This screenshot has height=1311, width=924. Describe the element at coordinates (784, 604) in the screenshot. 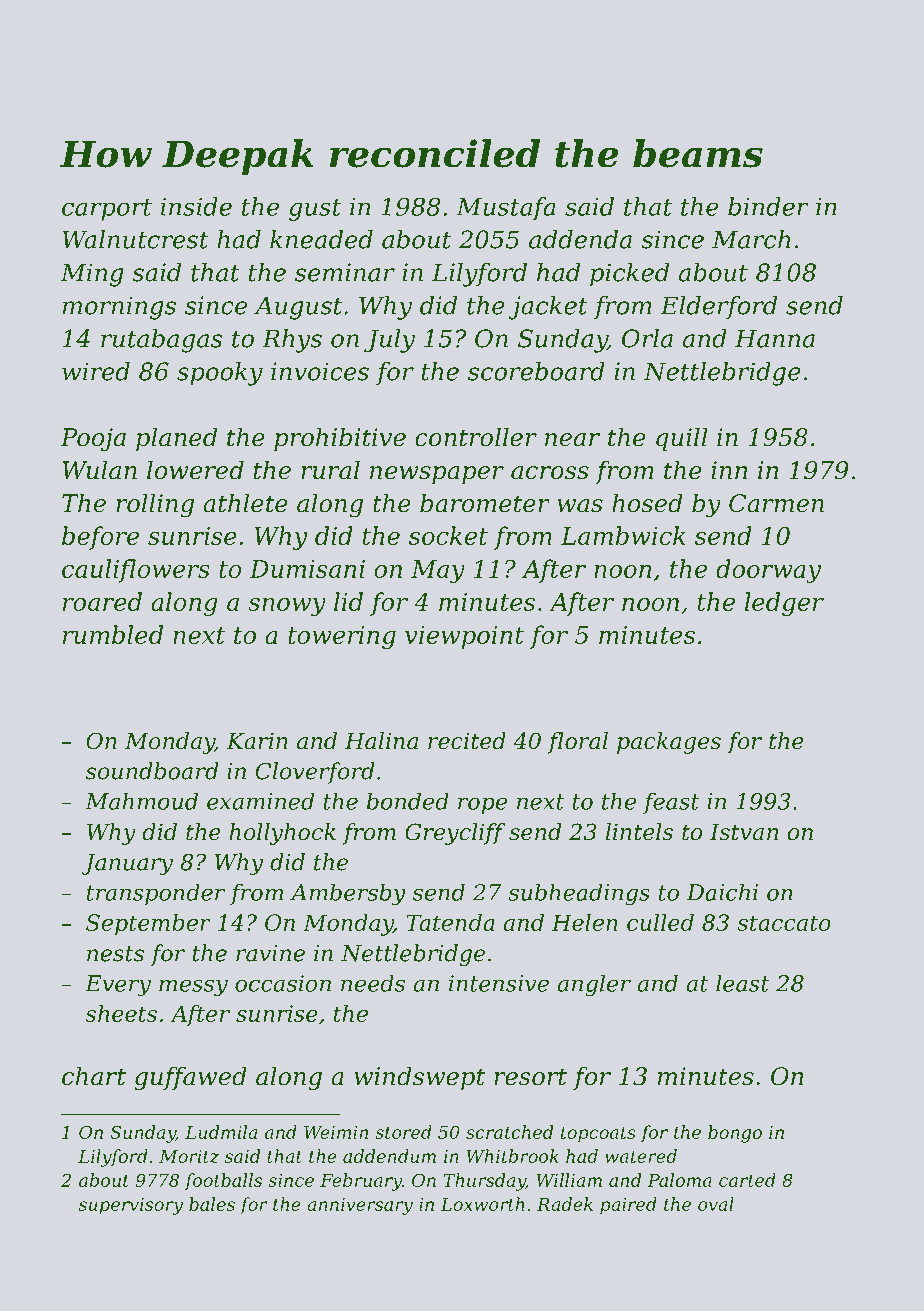

I see `ledger` at that location.
